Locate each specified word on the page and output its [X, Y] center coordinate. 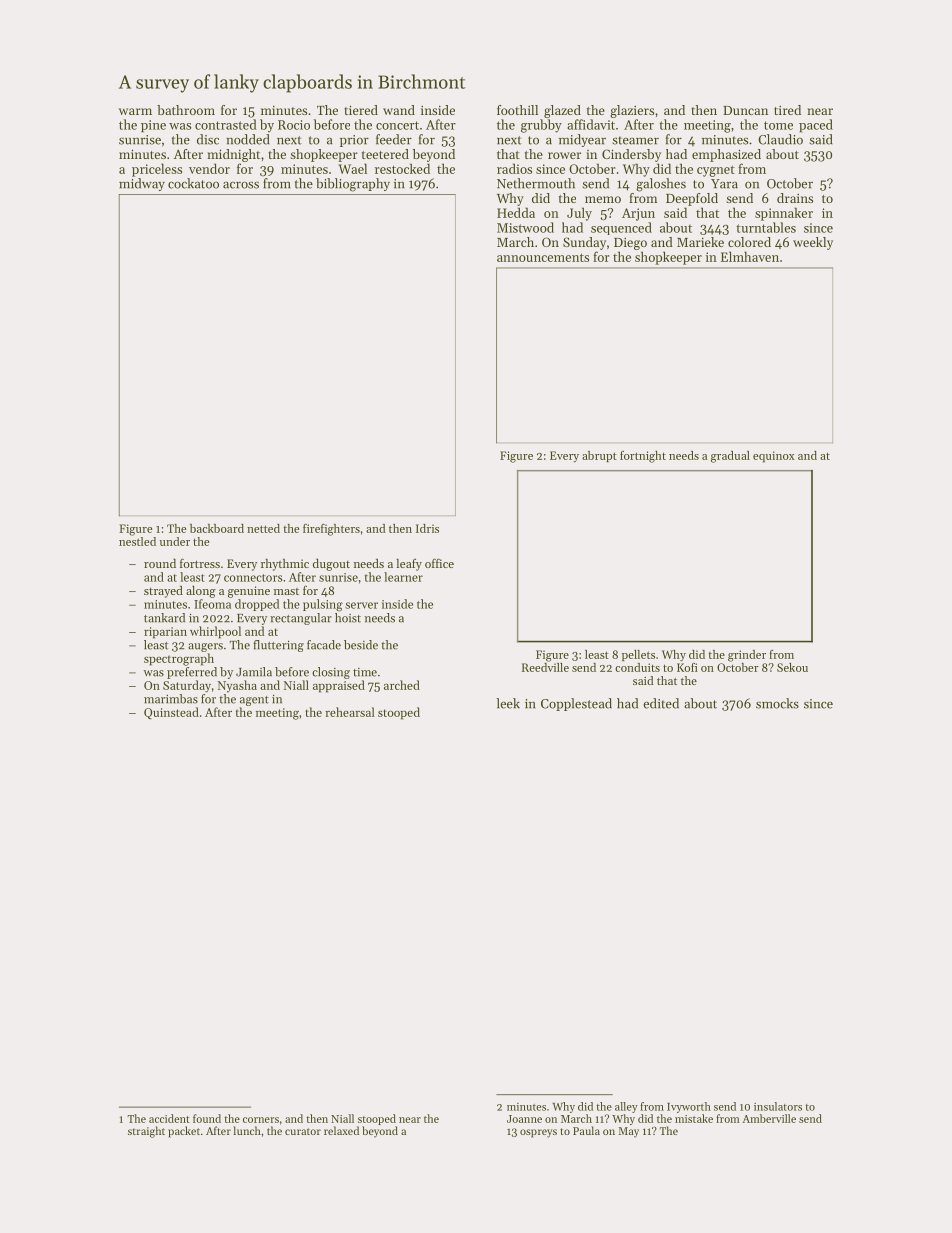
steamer [635, 140]
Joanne [524, 1119]
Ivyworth [689, 1107]
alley [626, 1107]
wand [399, 110]
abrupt [599, 456]
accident [169, 1118]
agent [254, 701]
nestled [137, 541]
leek [508, 703]
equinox [774, 457]
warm [135, 111]
